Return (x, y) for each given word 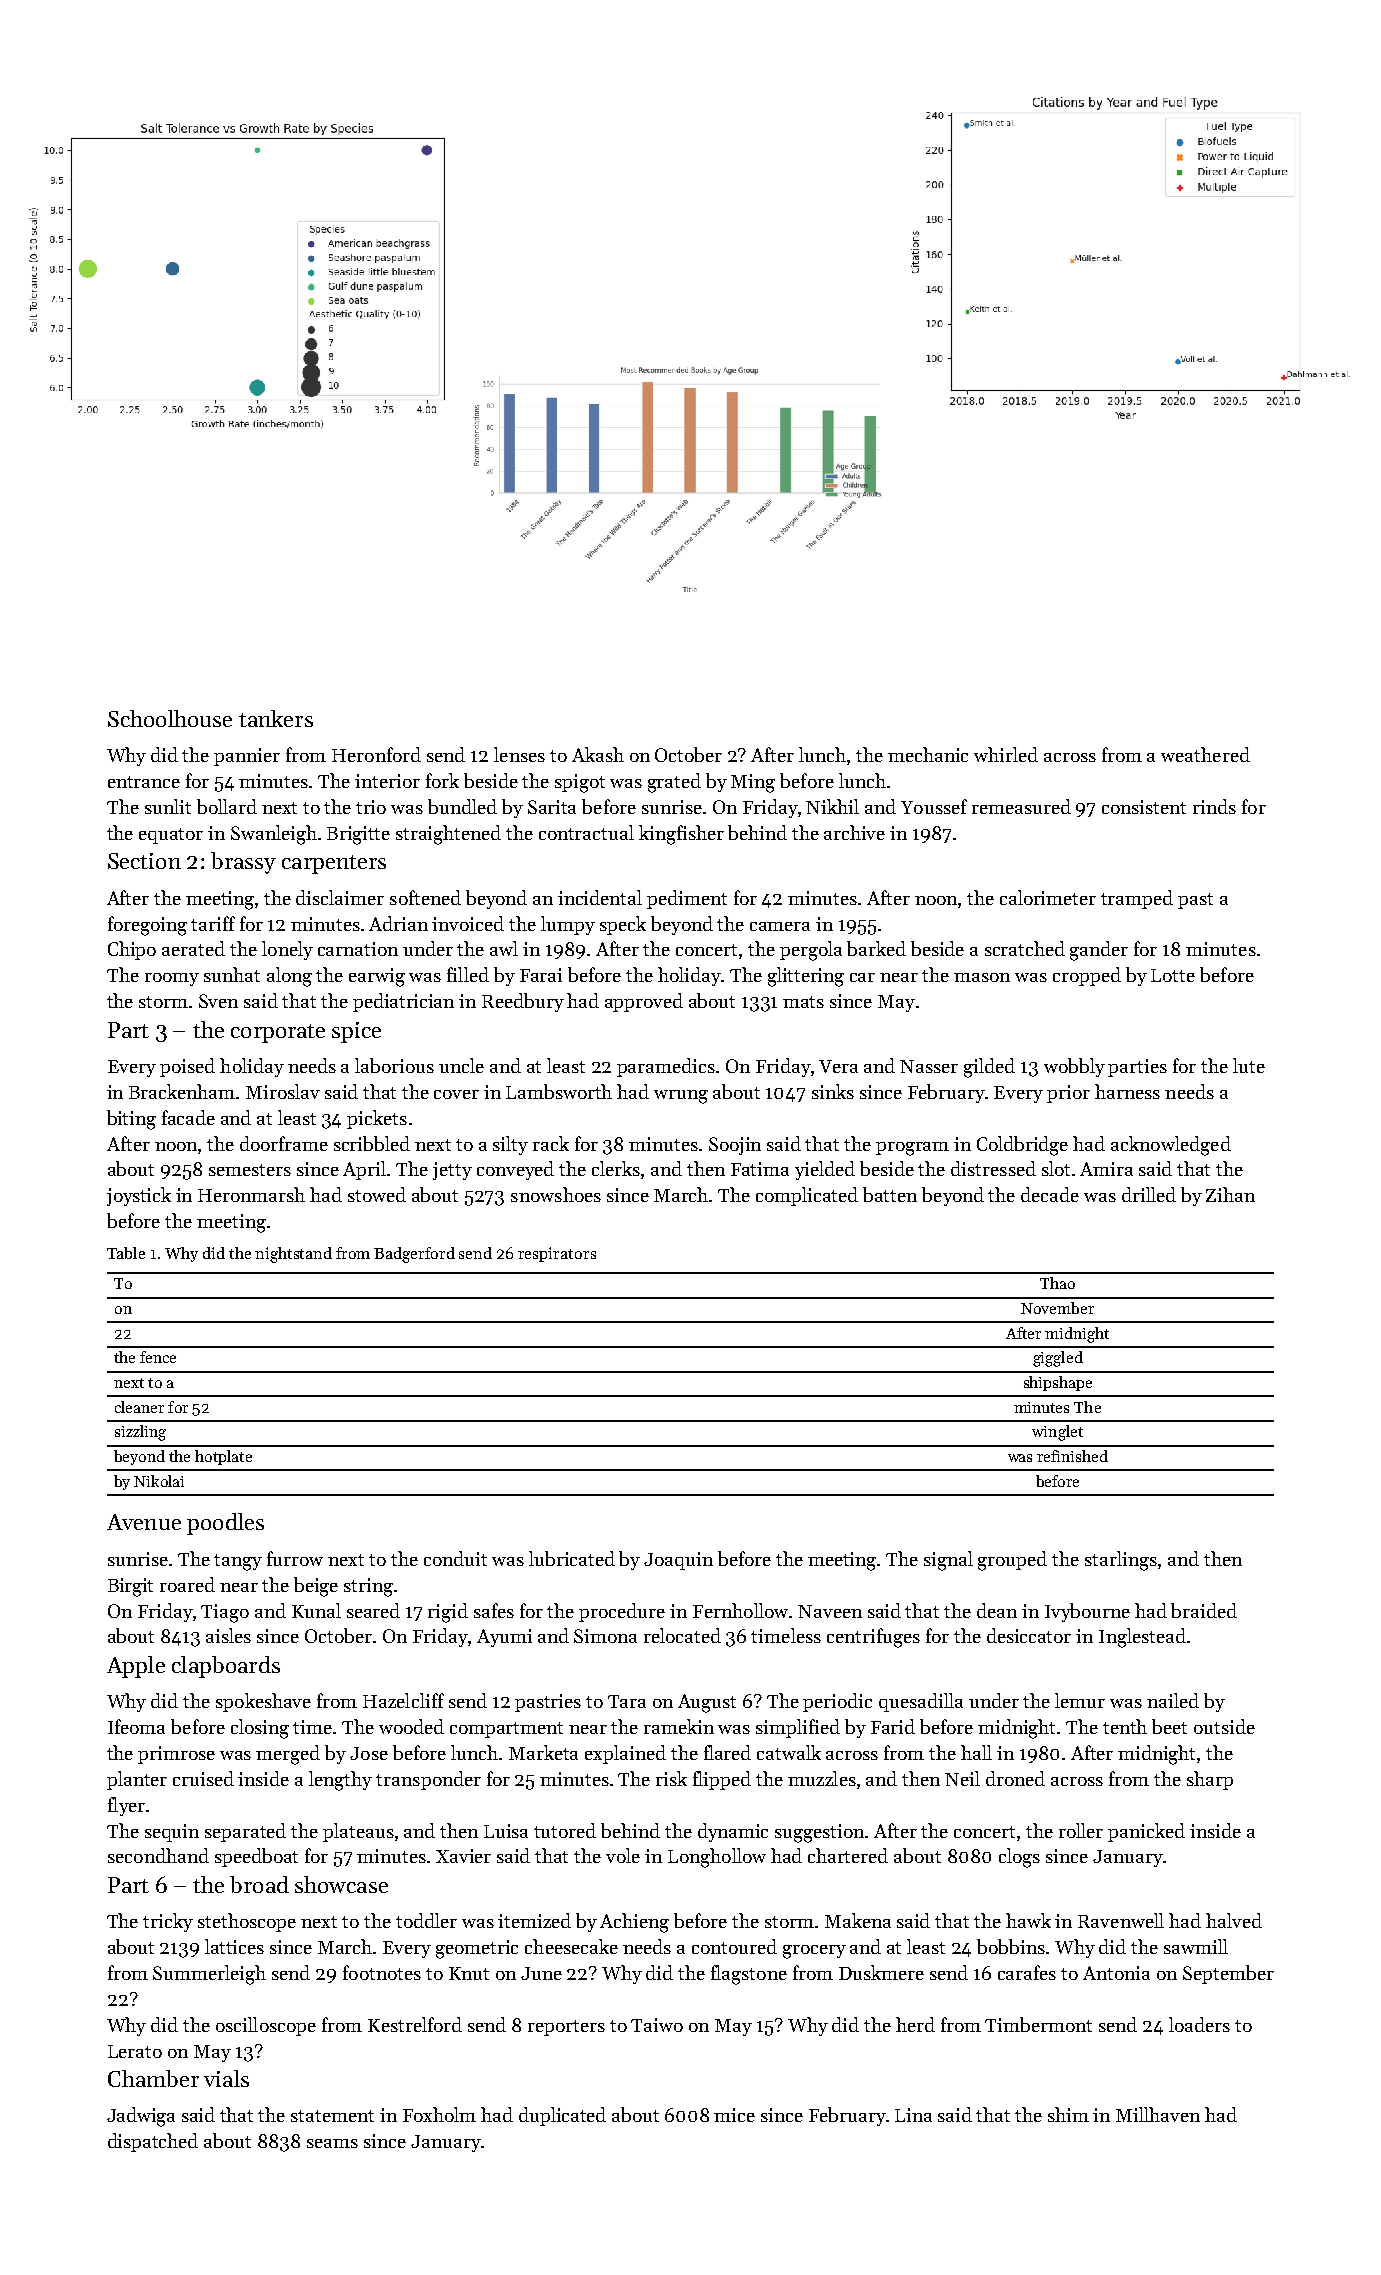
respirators (557, 1254)
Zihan (1230, 1194)
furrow (295, 1558)
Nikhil (832, 806)
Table (126, 1253)
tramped (1137, 899)
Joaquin (678, 1561)
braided (1204, 1610)
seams (332, 2143)
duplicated (562, 2116)
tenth (1125, 1726)
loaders (1199, 2024)
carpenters (334, 864)
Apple (136, 1667)
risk (671, 1778)
